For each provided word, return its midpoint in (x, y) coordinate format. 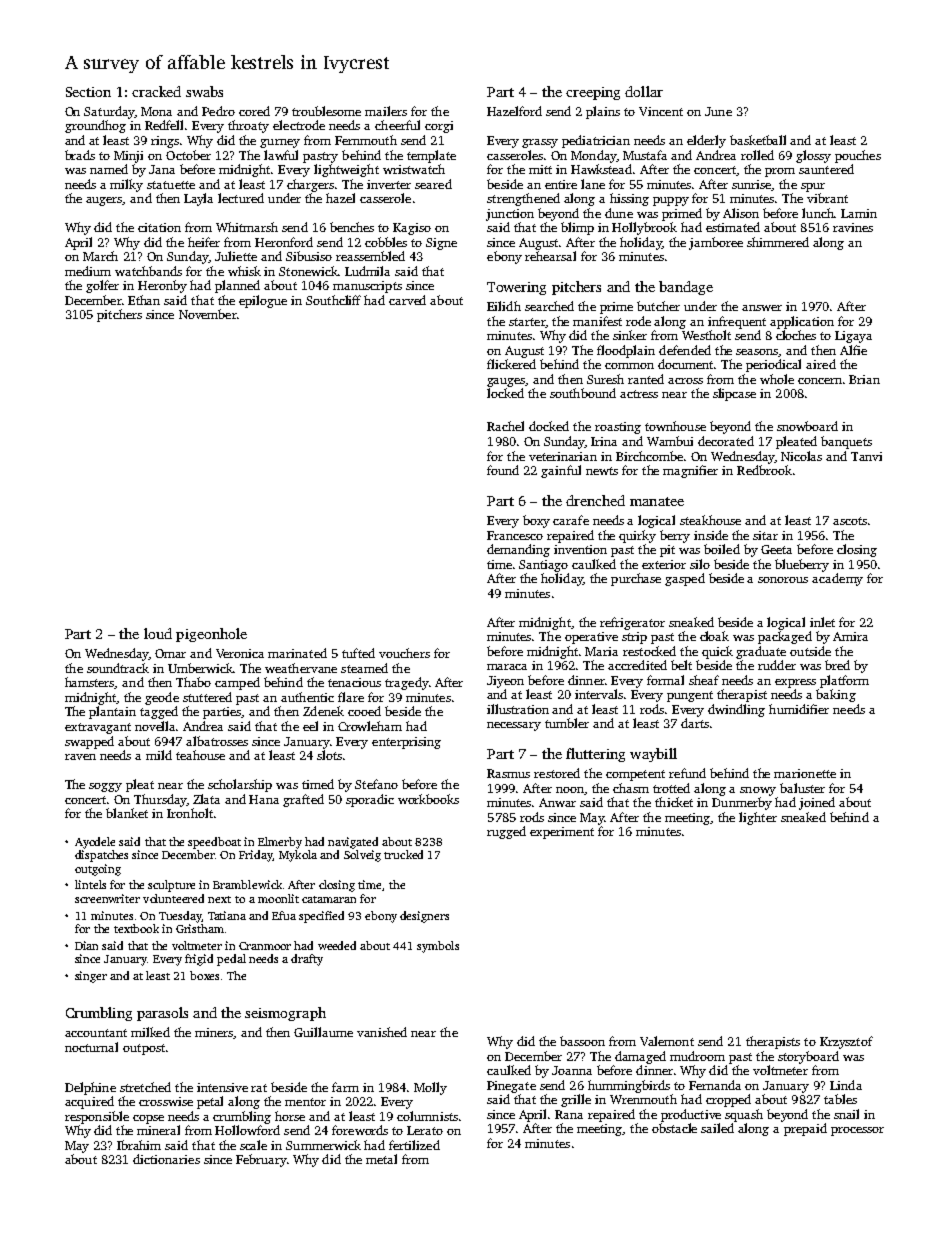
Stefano (376, 784)
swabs (204, 91)
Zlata (206, 799)
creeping (593, 93)
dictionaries (166, 1159)
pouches (858, 156)
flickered (511, 364)
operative (591, 638)
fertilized (414, 1145)
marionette (805, 773)
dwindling (736, 710)
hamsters (90, 683)
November (208, 314)
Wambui (670, 441)
